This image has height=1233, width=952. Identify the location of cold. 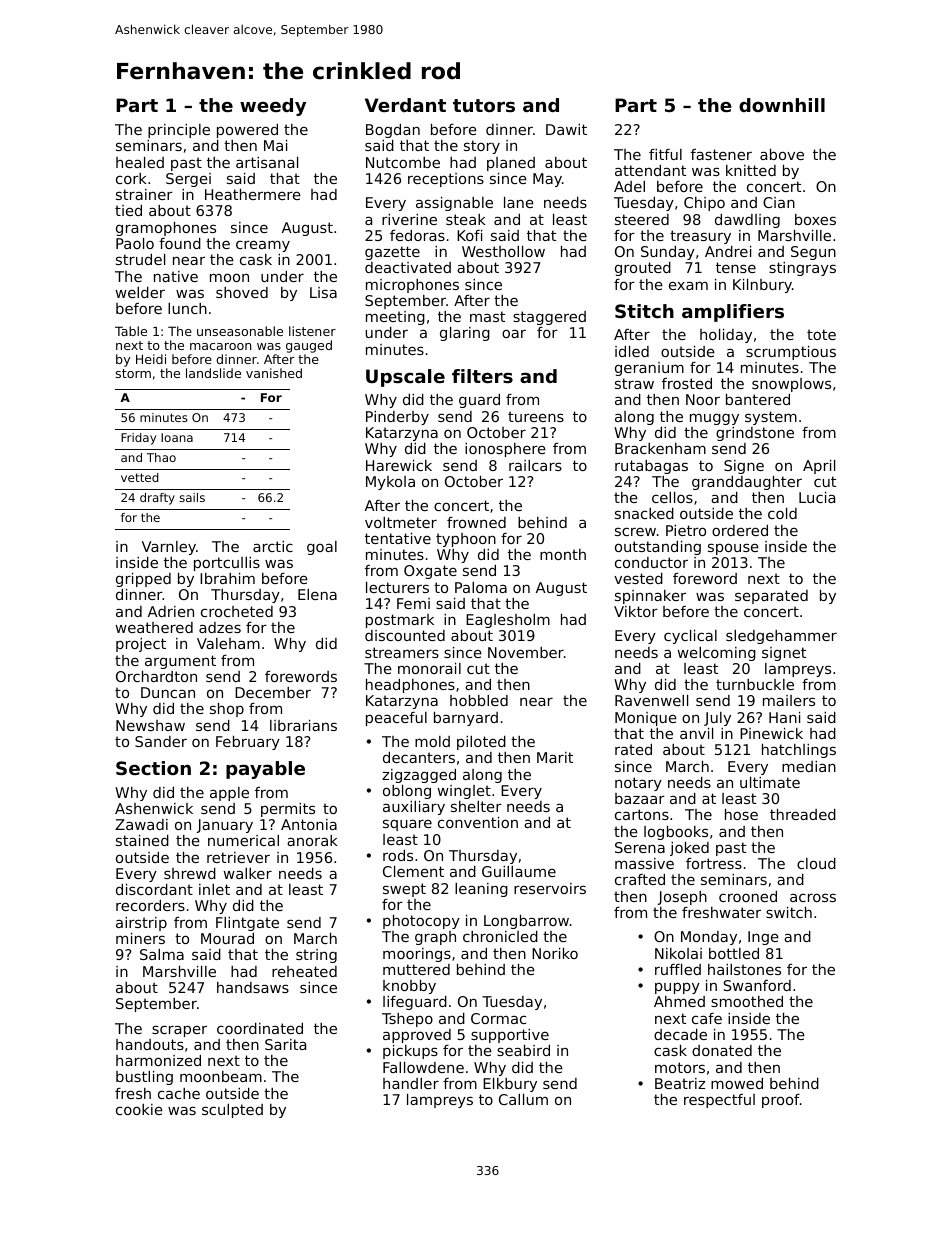
(782, 513).
